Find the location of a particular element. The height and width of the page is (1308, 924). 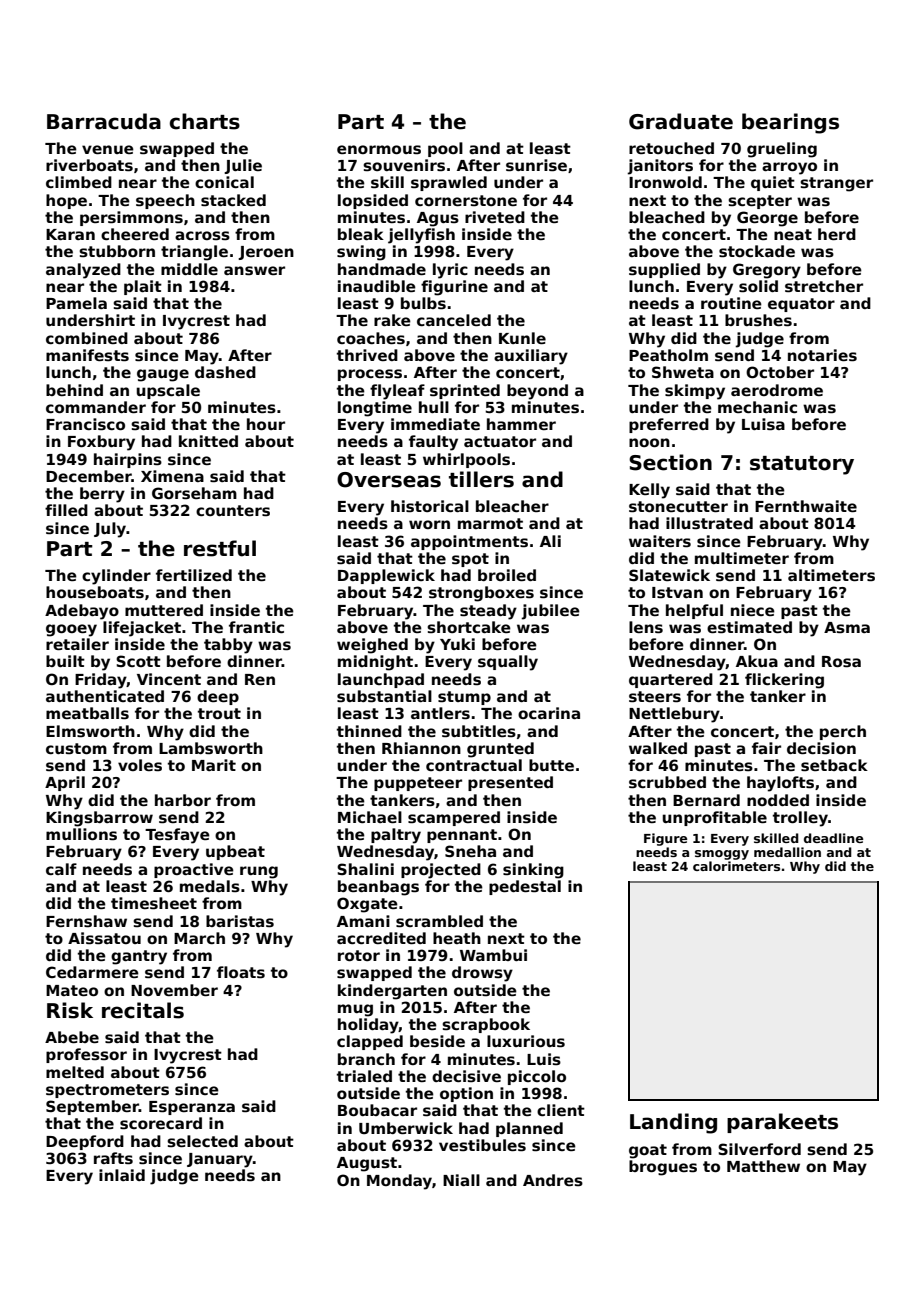

inlaid is located at coordinates (122, 1175).
